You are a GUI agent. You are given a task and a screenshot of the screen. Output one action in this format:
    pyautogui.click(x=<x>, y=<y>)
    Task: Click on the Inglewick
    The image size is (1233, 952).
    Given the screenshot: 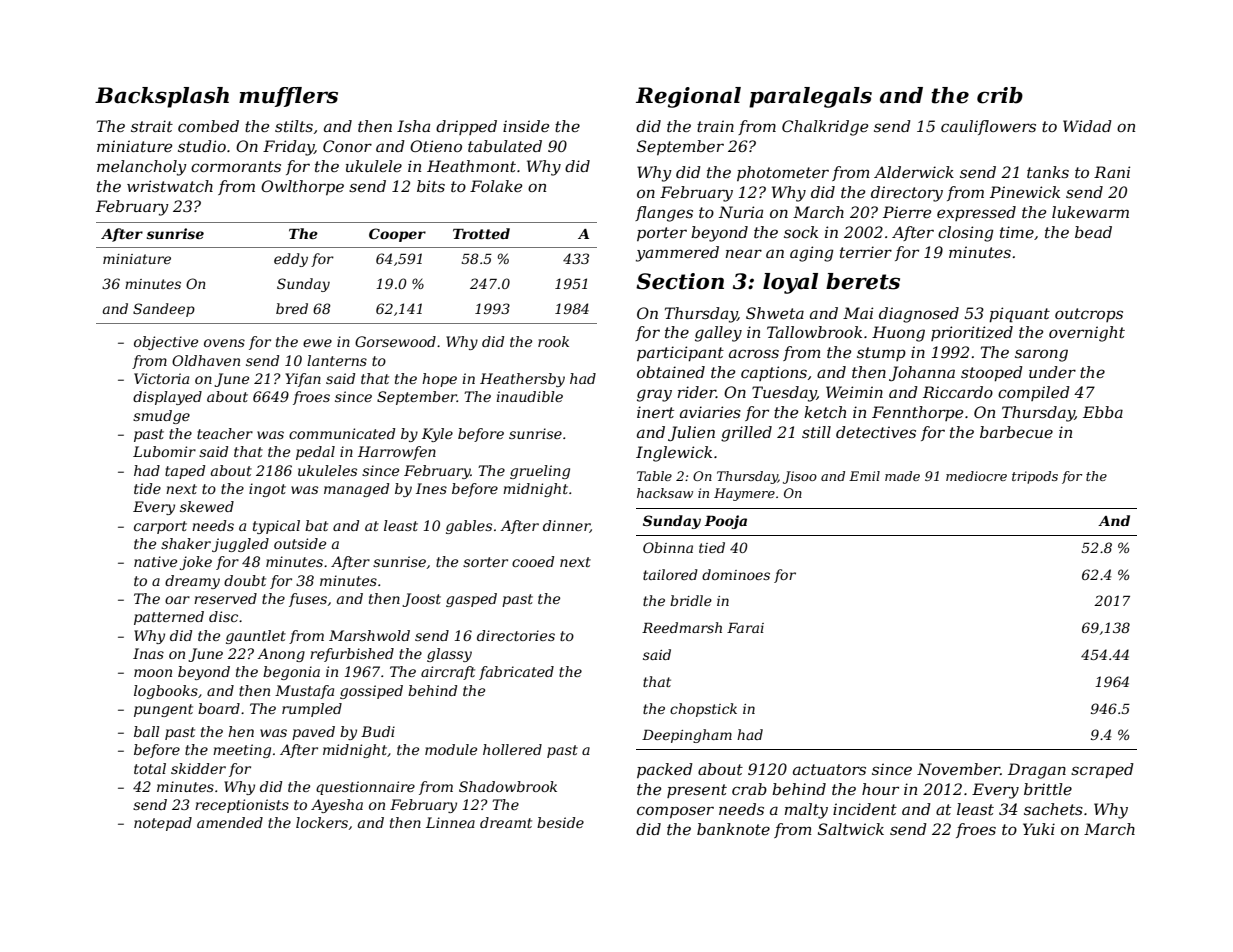 What is the action you would take?
    pyautogui.click(x=674, y=454)
